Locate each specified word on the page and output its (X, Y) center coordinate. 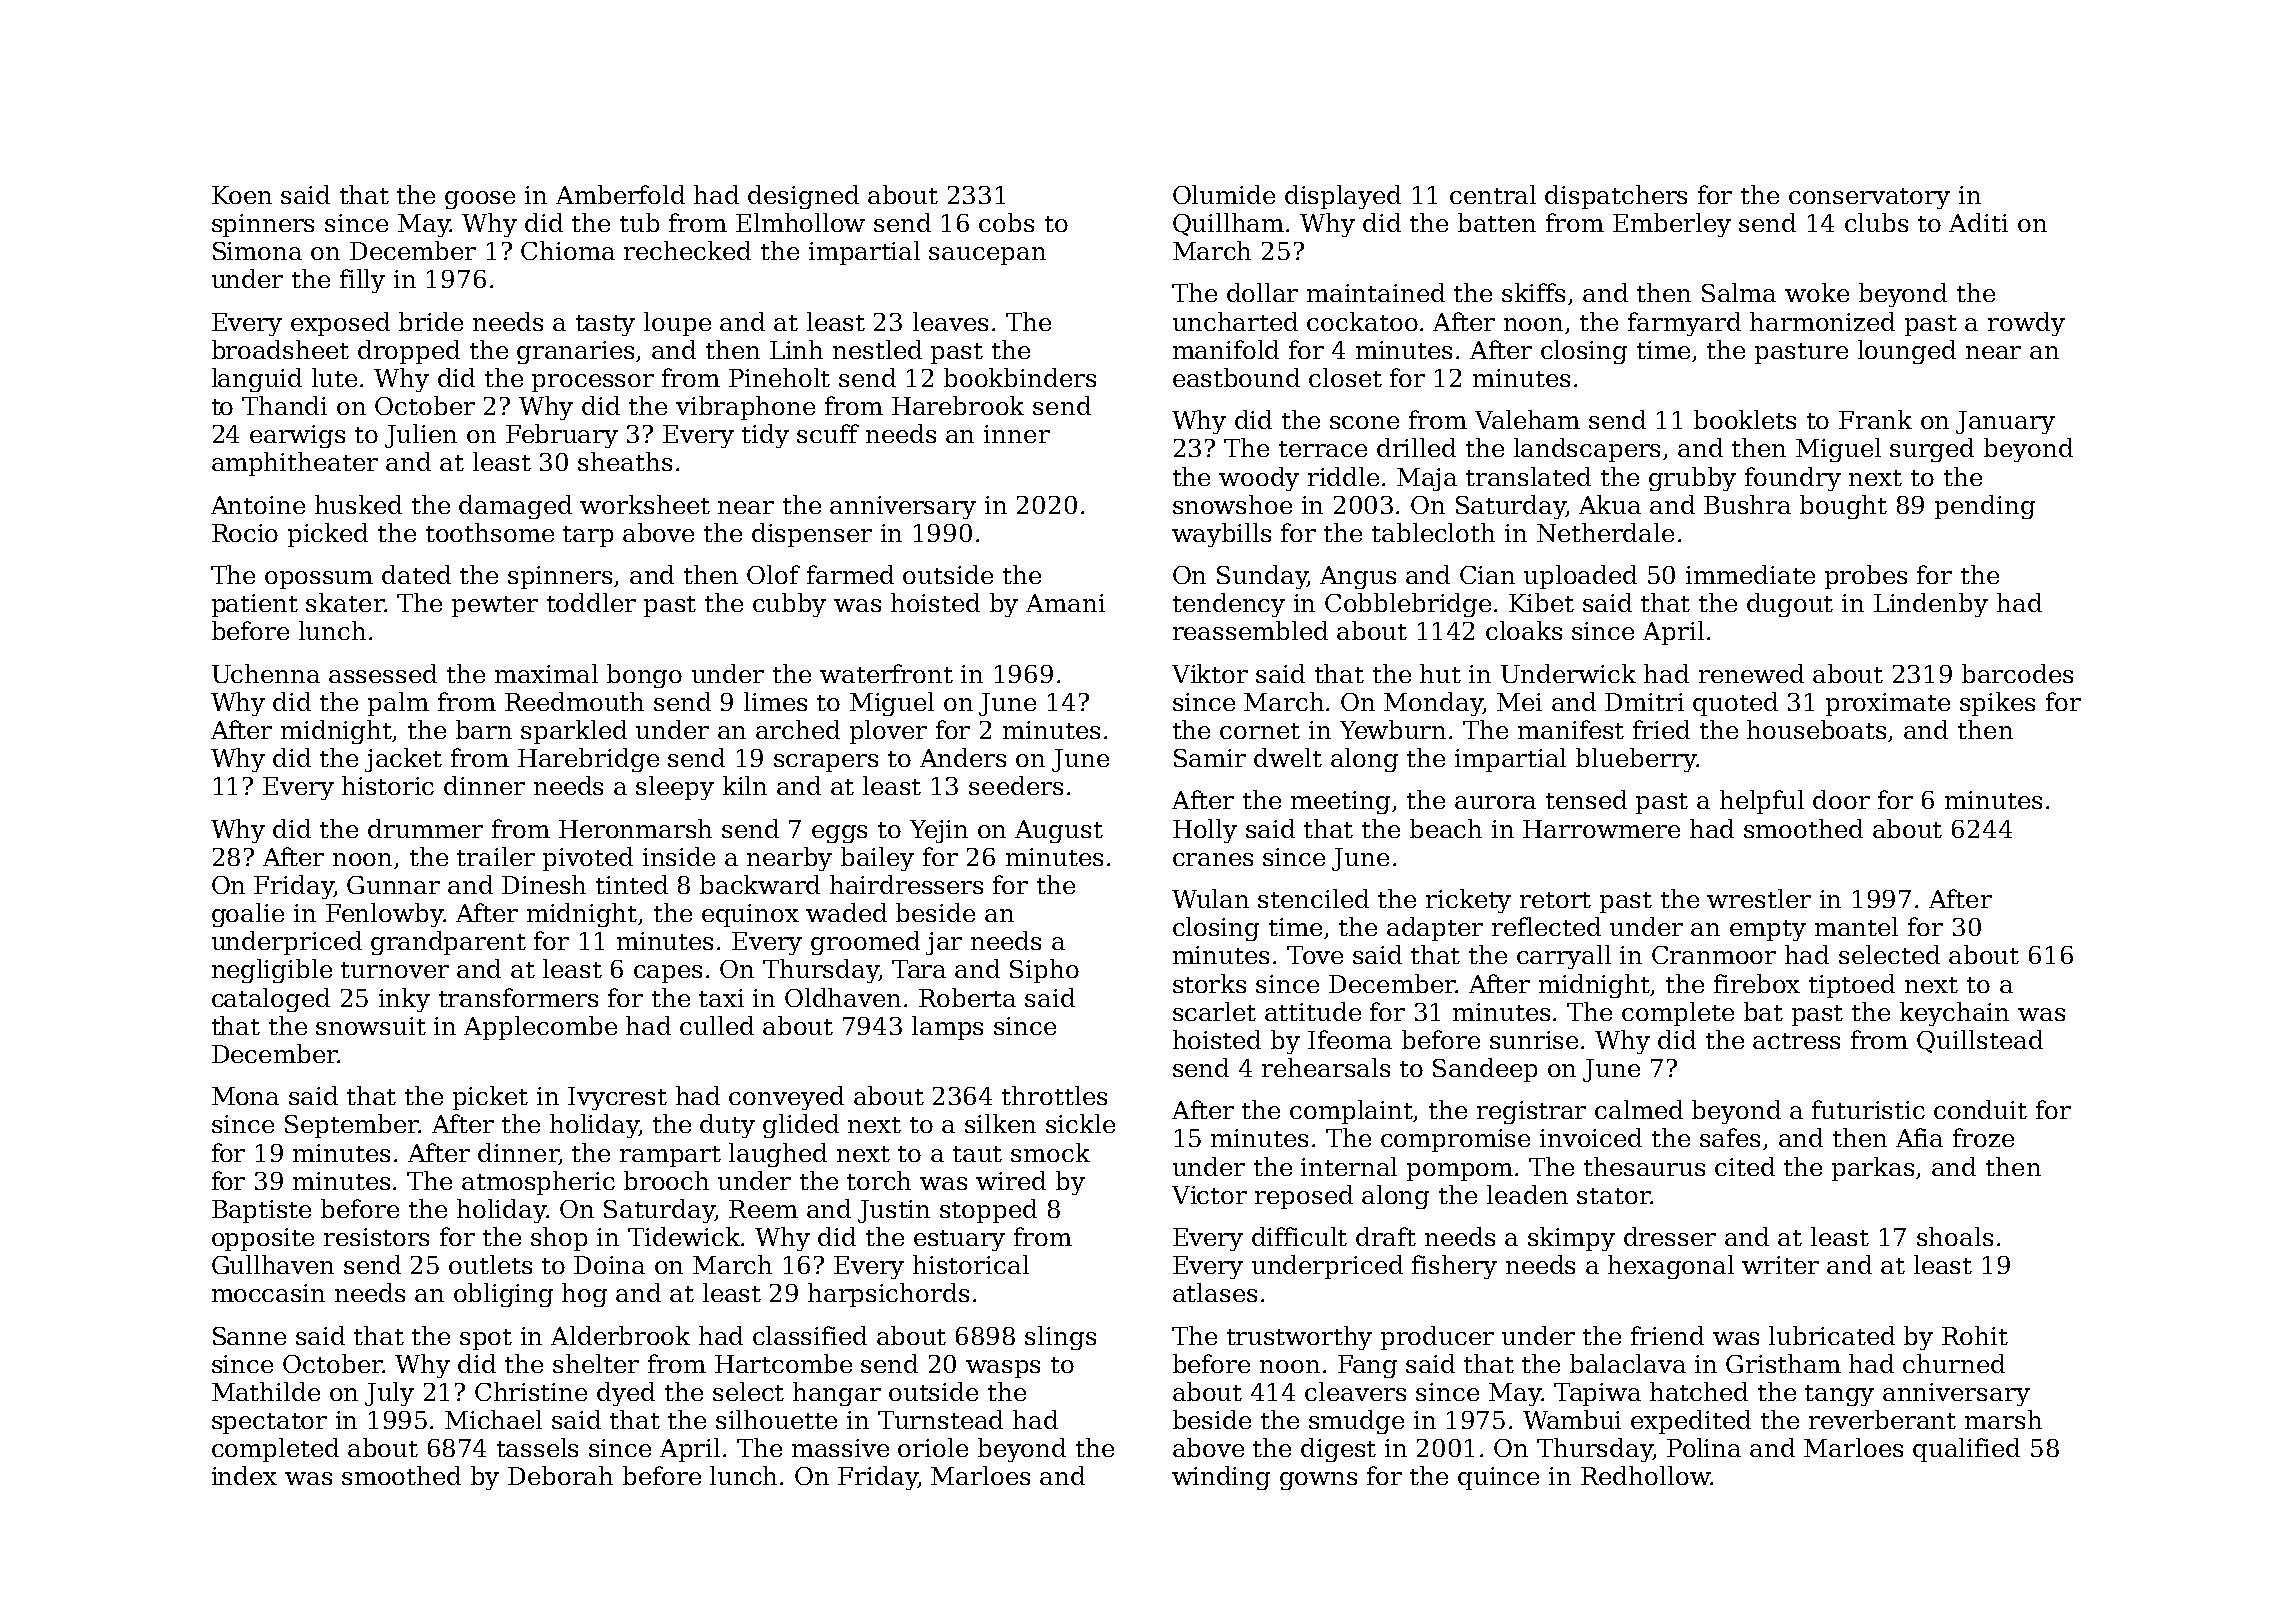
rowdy (2026, 324)
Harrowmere (1601, 829)
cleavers (1355, 1391)
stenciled (1313, 898)
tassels (537, 1447)
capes (668, 974)
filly (362, 281)
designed (803, 197)
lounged (1907, 352)
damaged (515, 507)
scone (1364, 422)
